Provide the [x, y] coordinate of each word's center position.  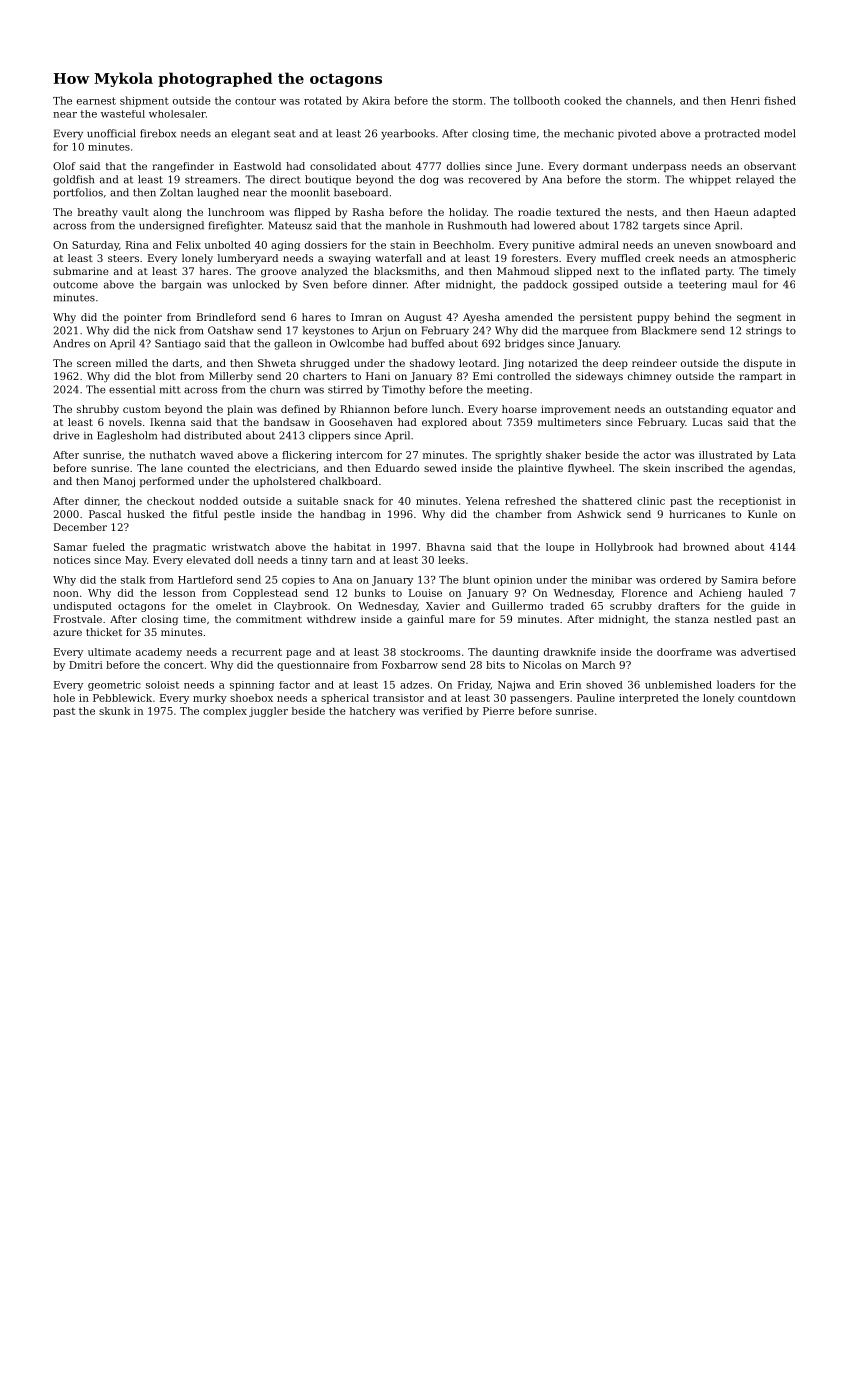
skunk [114, 711]
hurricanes [697, 514]
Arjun [386, 331]
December [80, 527]
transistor [398, 698]
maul [744, 284]
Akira [376, 100]
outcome [75, 285]
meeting [508, 390]
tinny [314, 561]
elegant [250, 134]
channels [649, 100]
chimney [649, 377]
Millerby [231, 377]
